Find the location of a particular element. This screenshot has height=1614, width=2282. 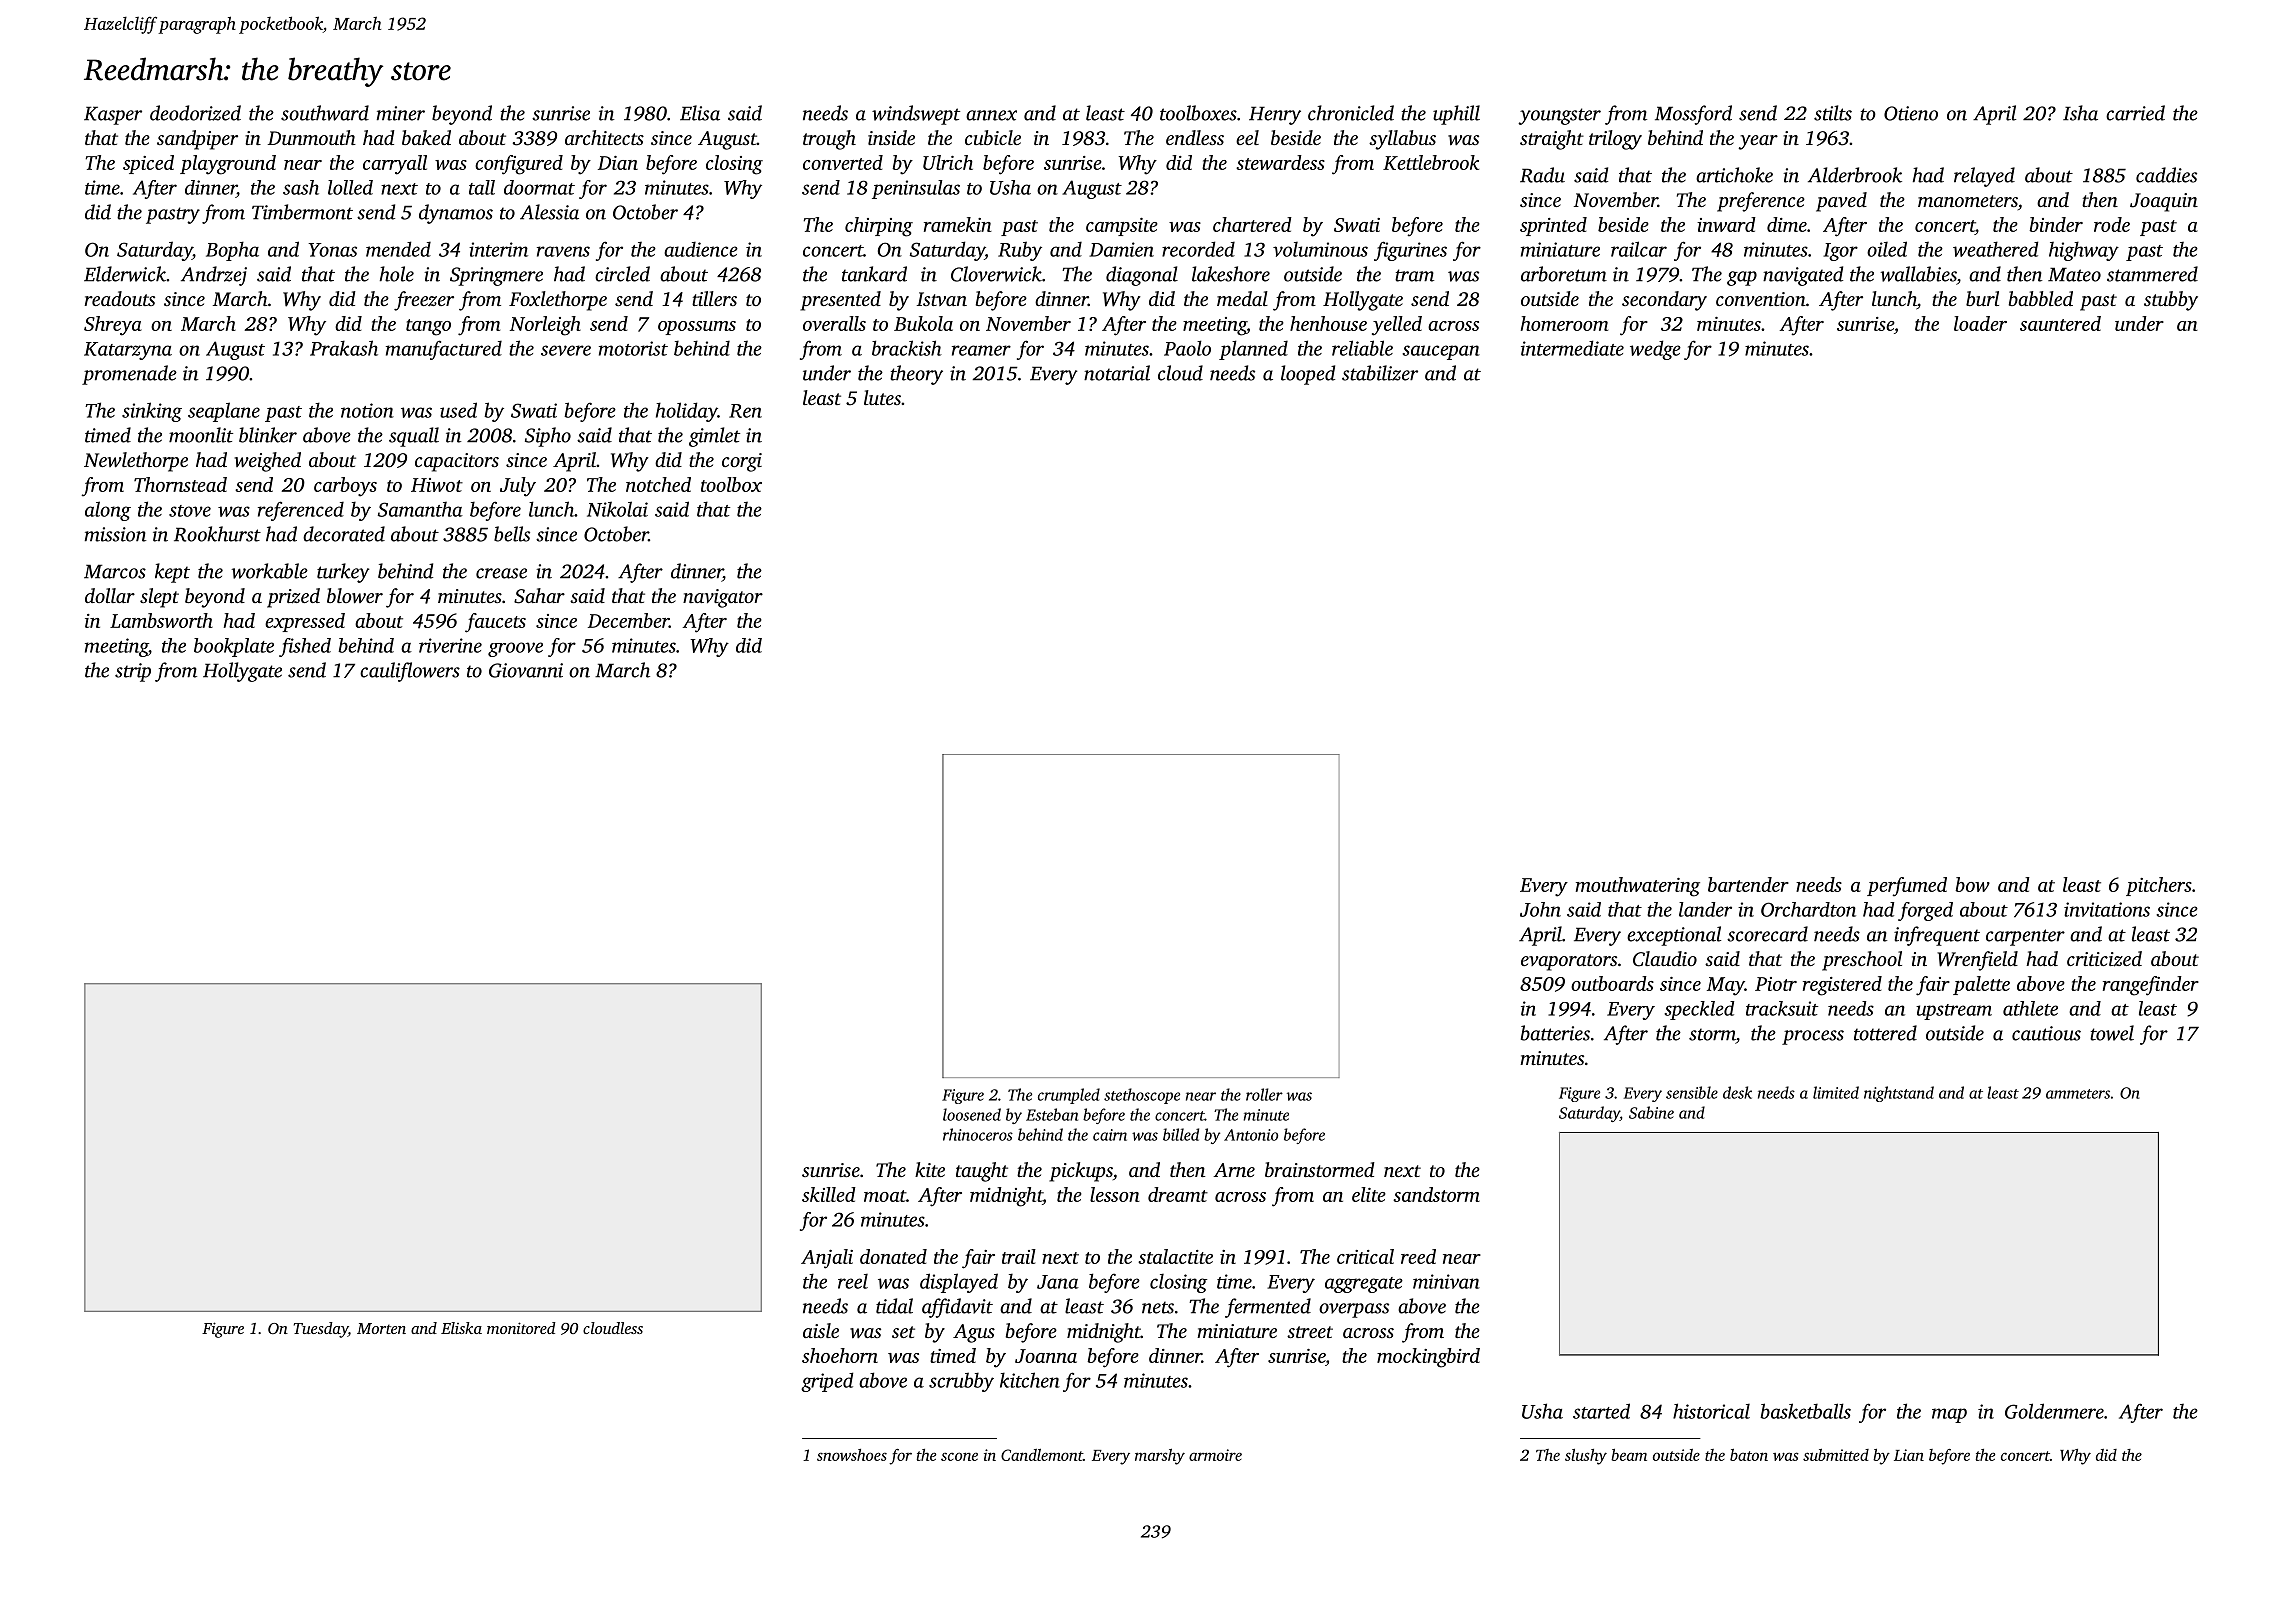

mouthwatering is located at coordinates (1638, 887).
